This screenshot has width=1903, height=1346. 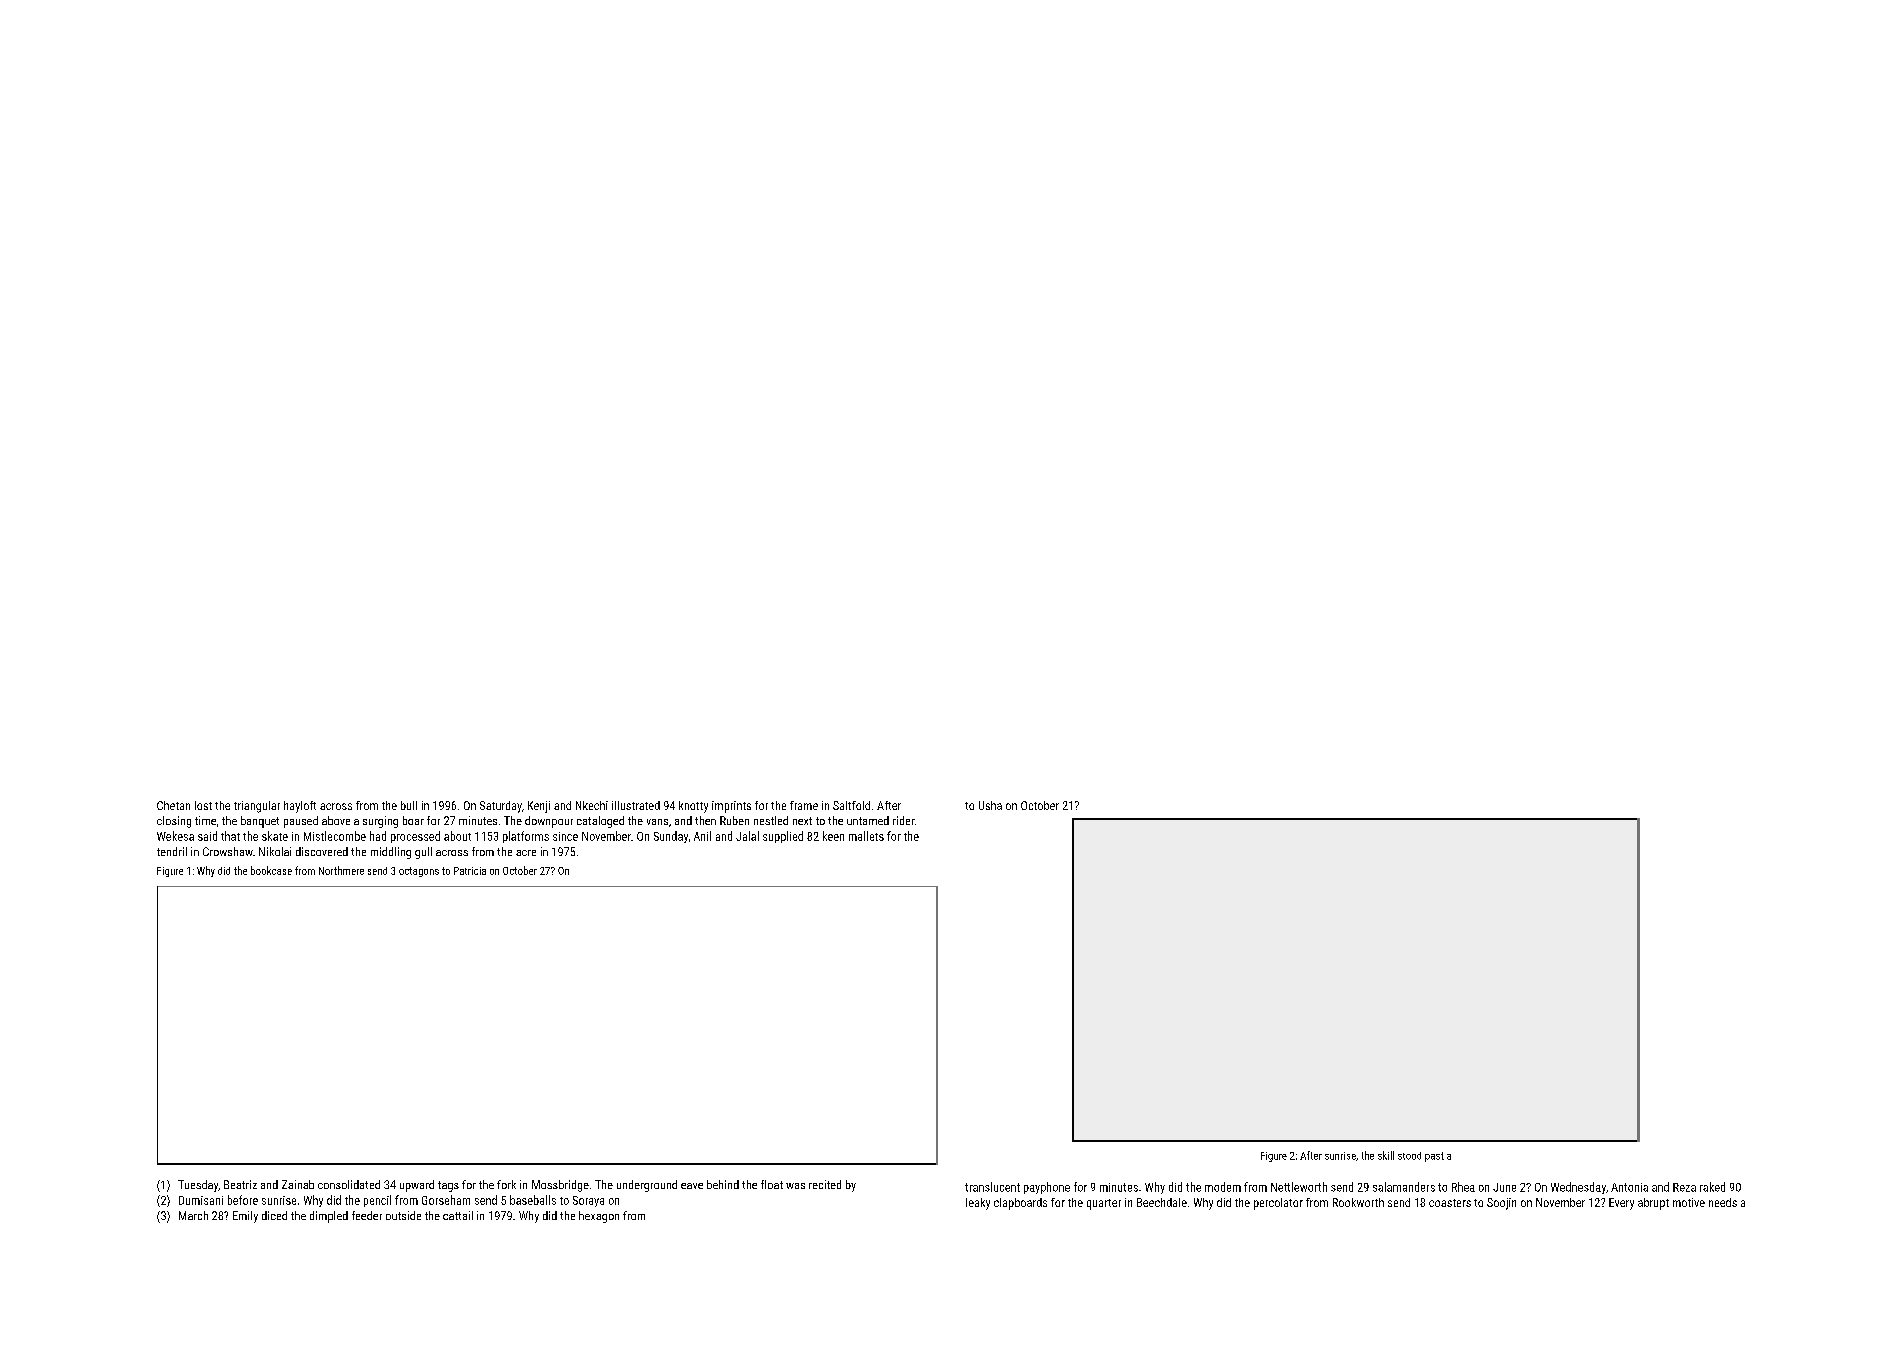 I want to click on Northmere, so click(x=341, y=870).
